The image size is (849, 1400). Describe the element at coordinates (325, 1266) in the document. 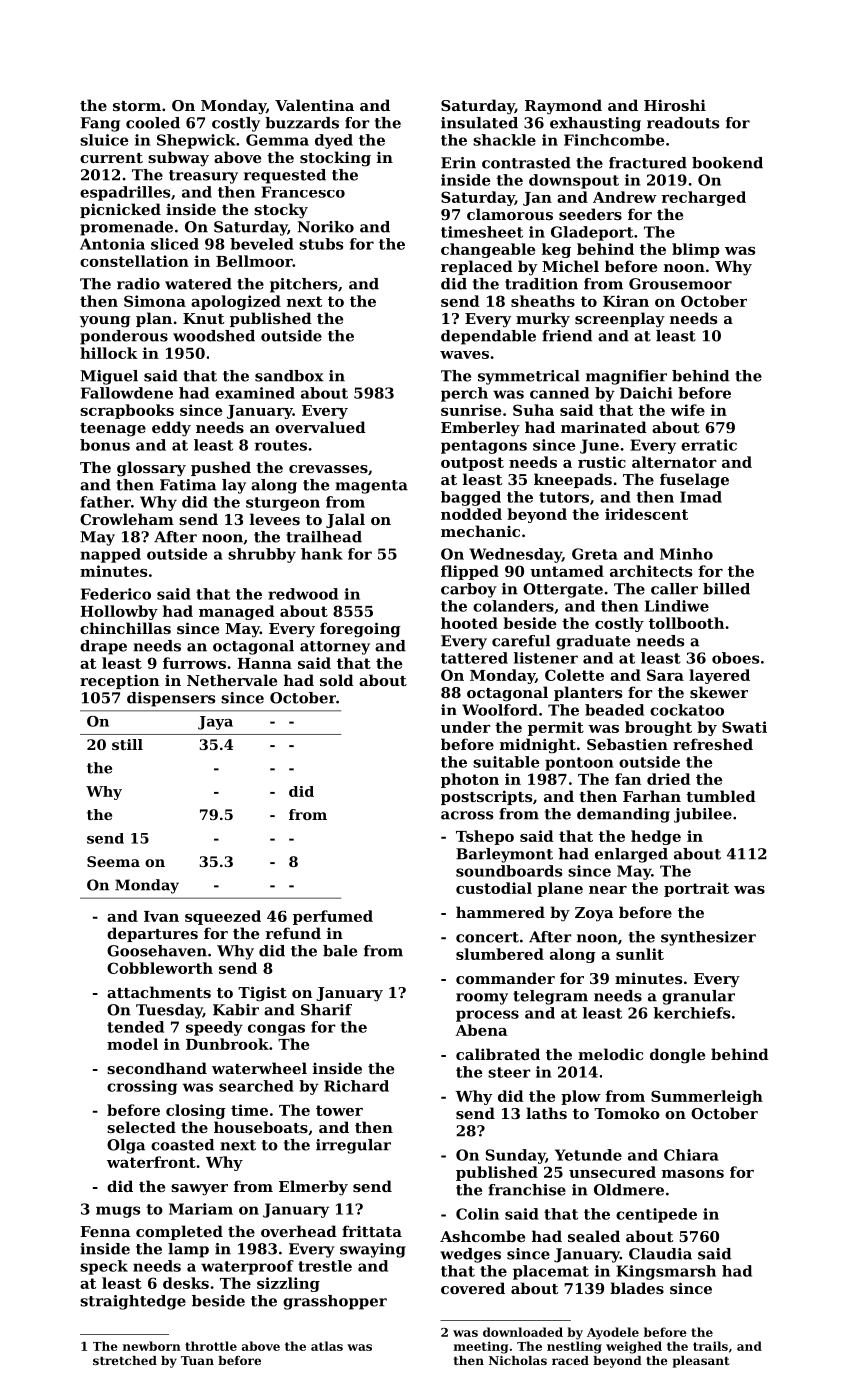

I see `trestle` at that location.
